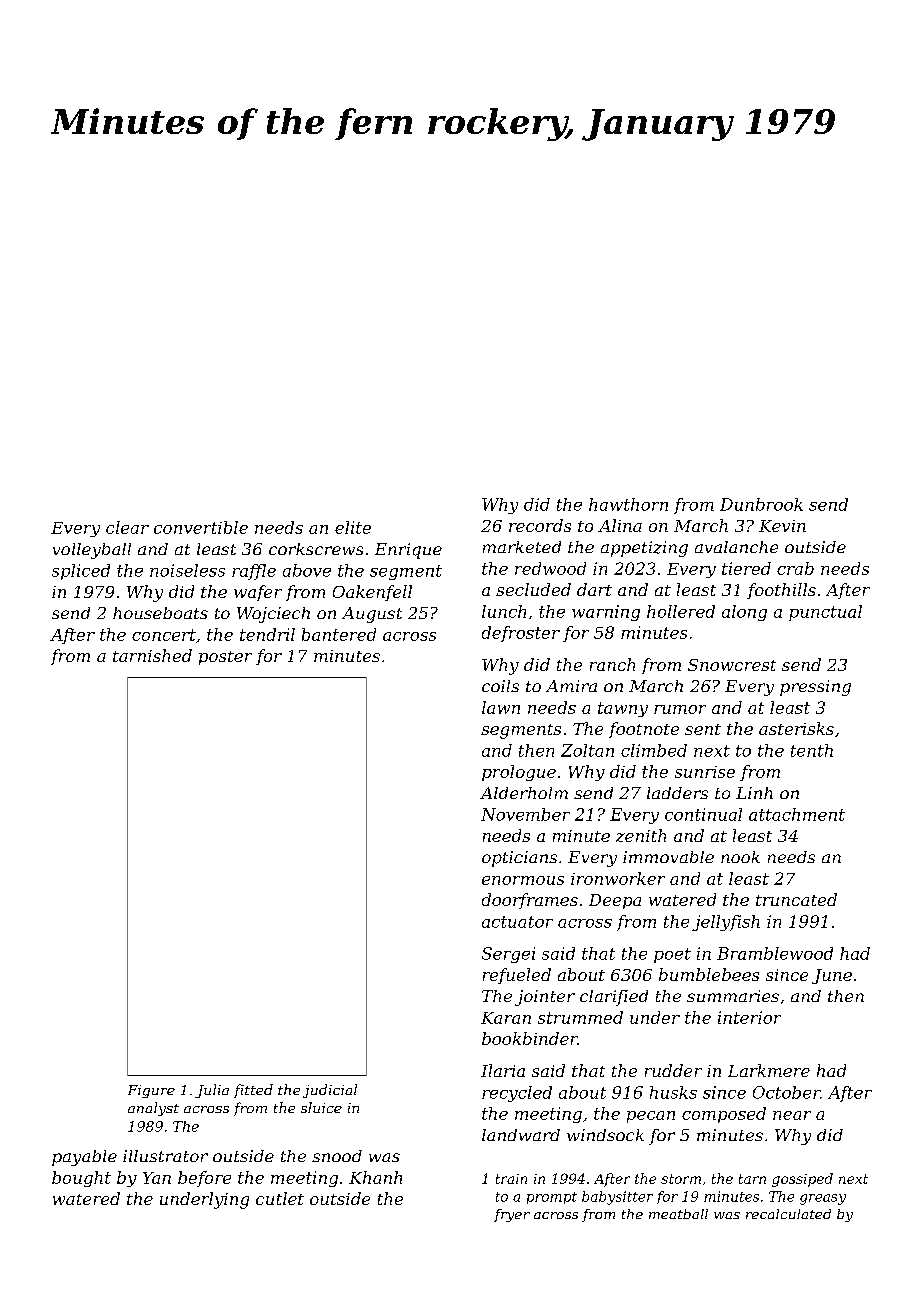 Image resolution: width=924 pixels, height=1308 pixels. Describe the element at coordinates (540, 525) in the image. I see `records` at that location.
